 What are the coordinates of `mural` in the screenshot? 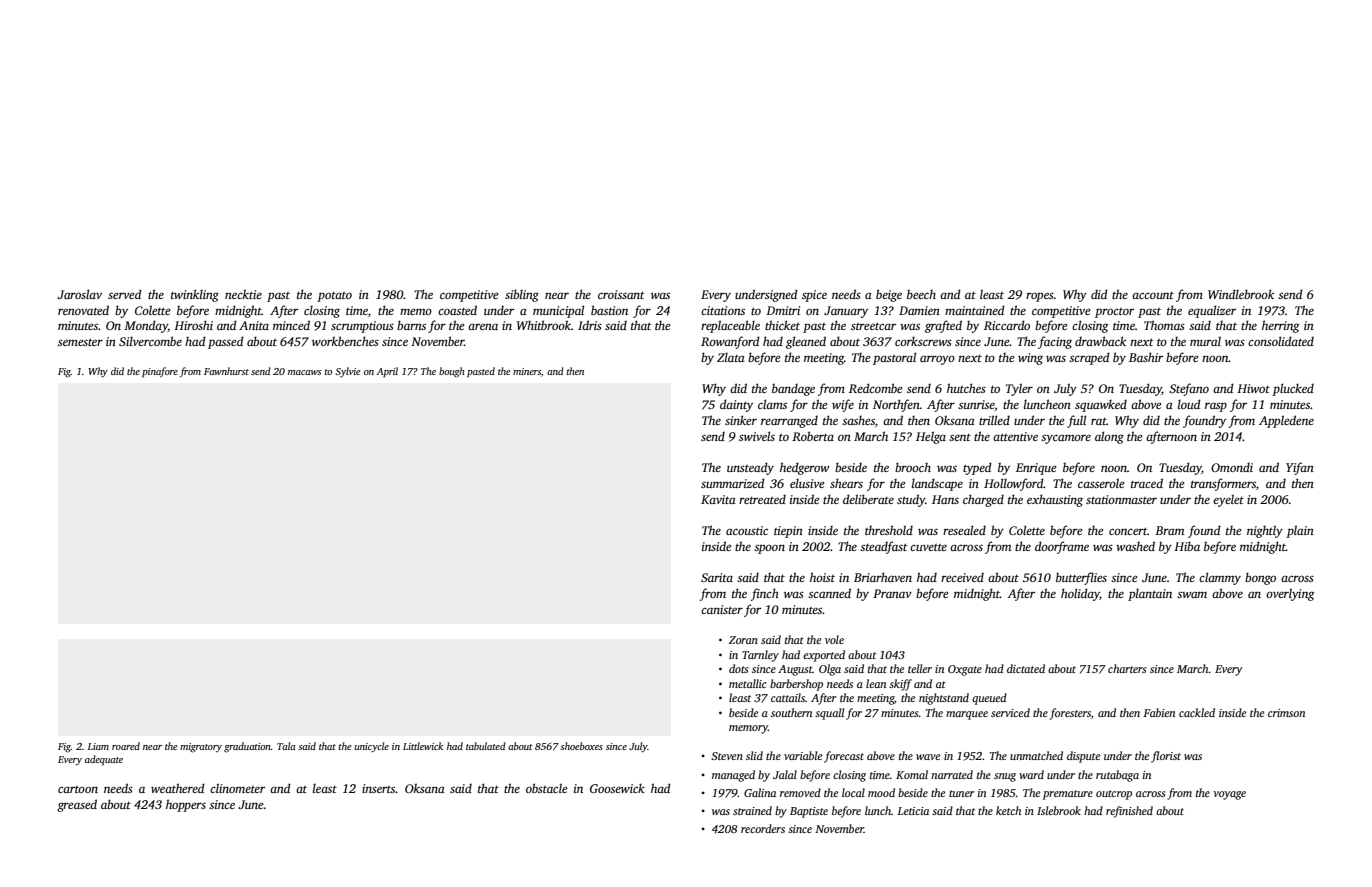 It's located at (1205, 341).
